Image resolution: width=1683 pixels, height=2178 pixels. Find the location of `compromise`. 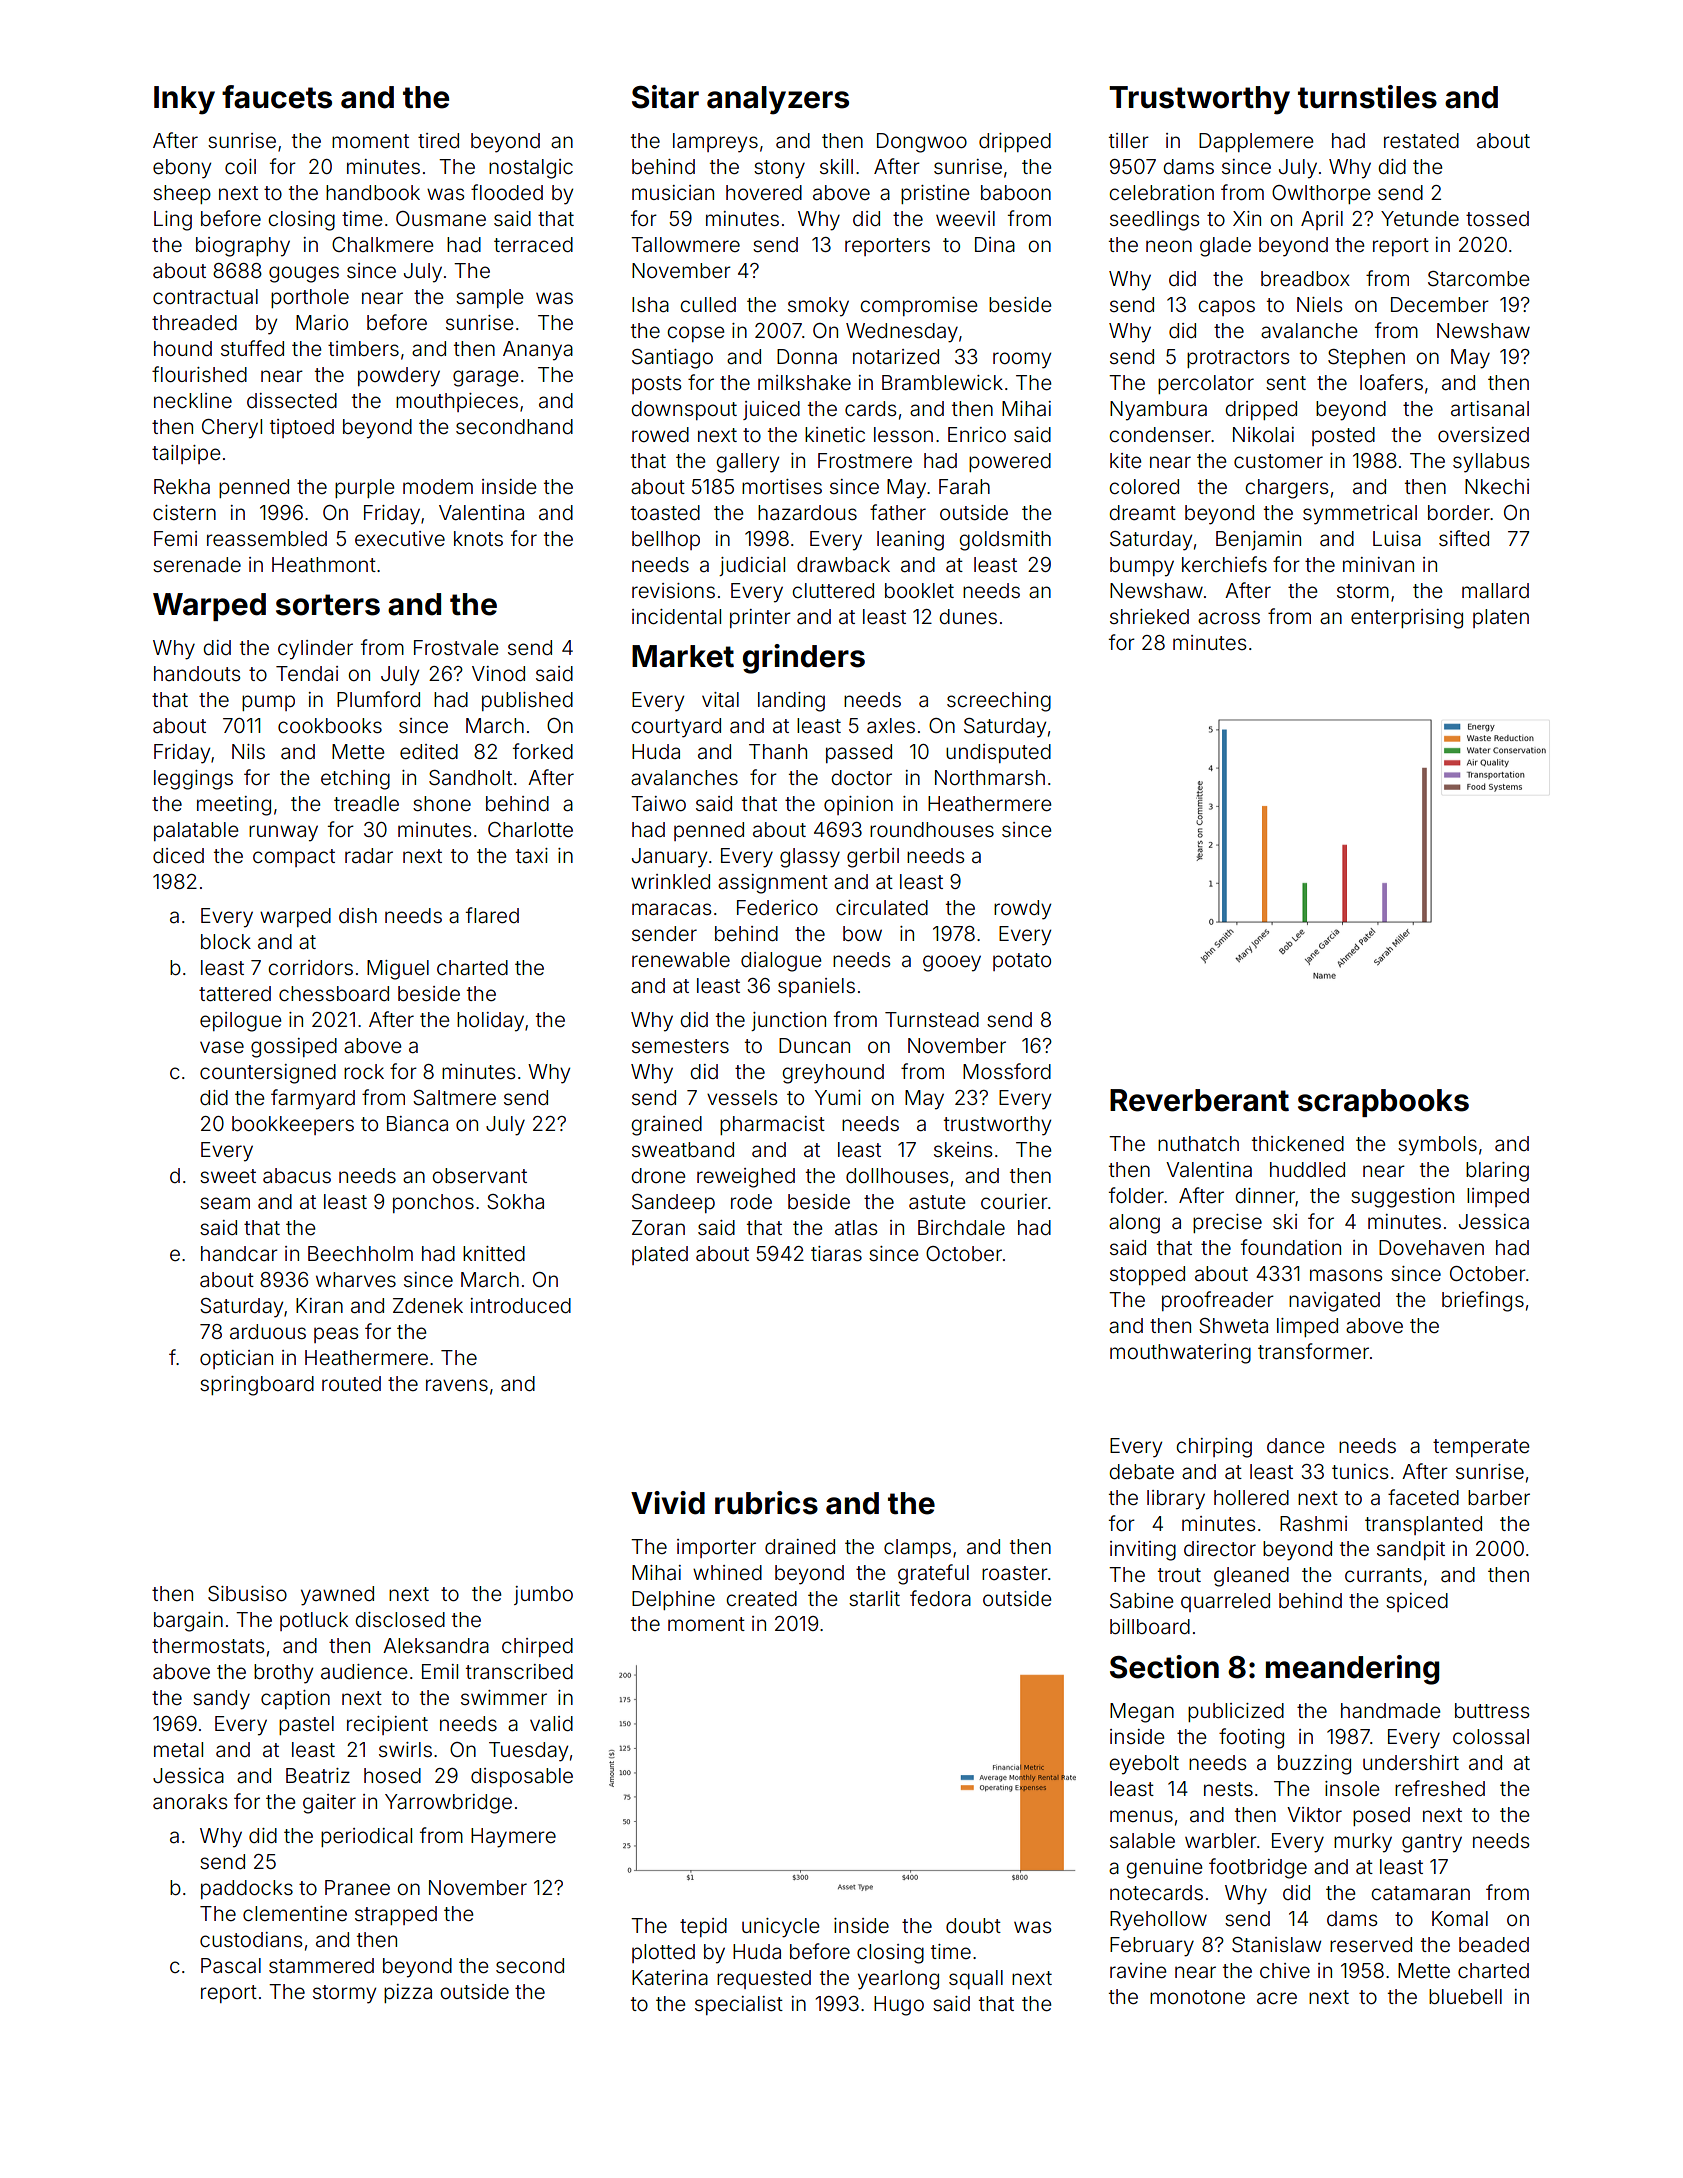

compromise is located at coordinates (918, 306).
